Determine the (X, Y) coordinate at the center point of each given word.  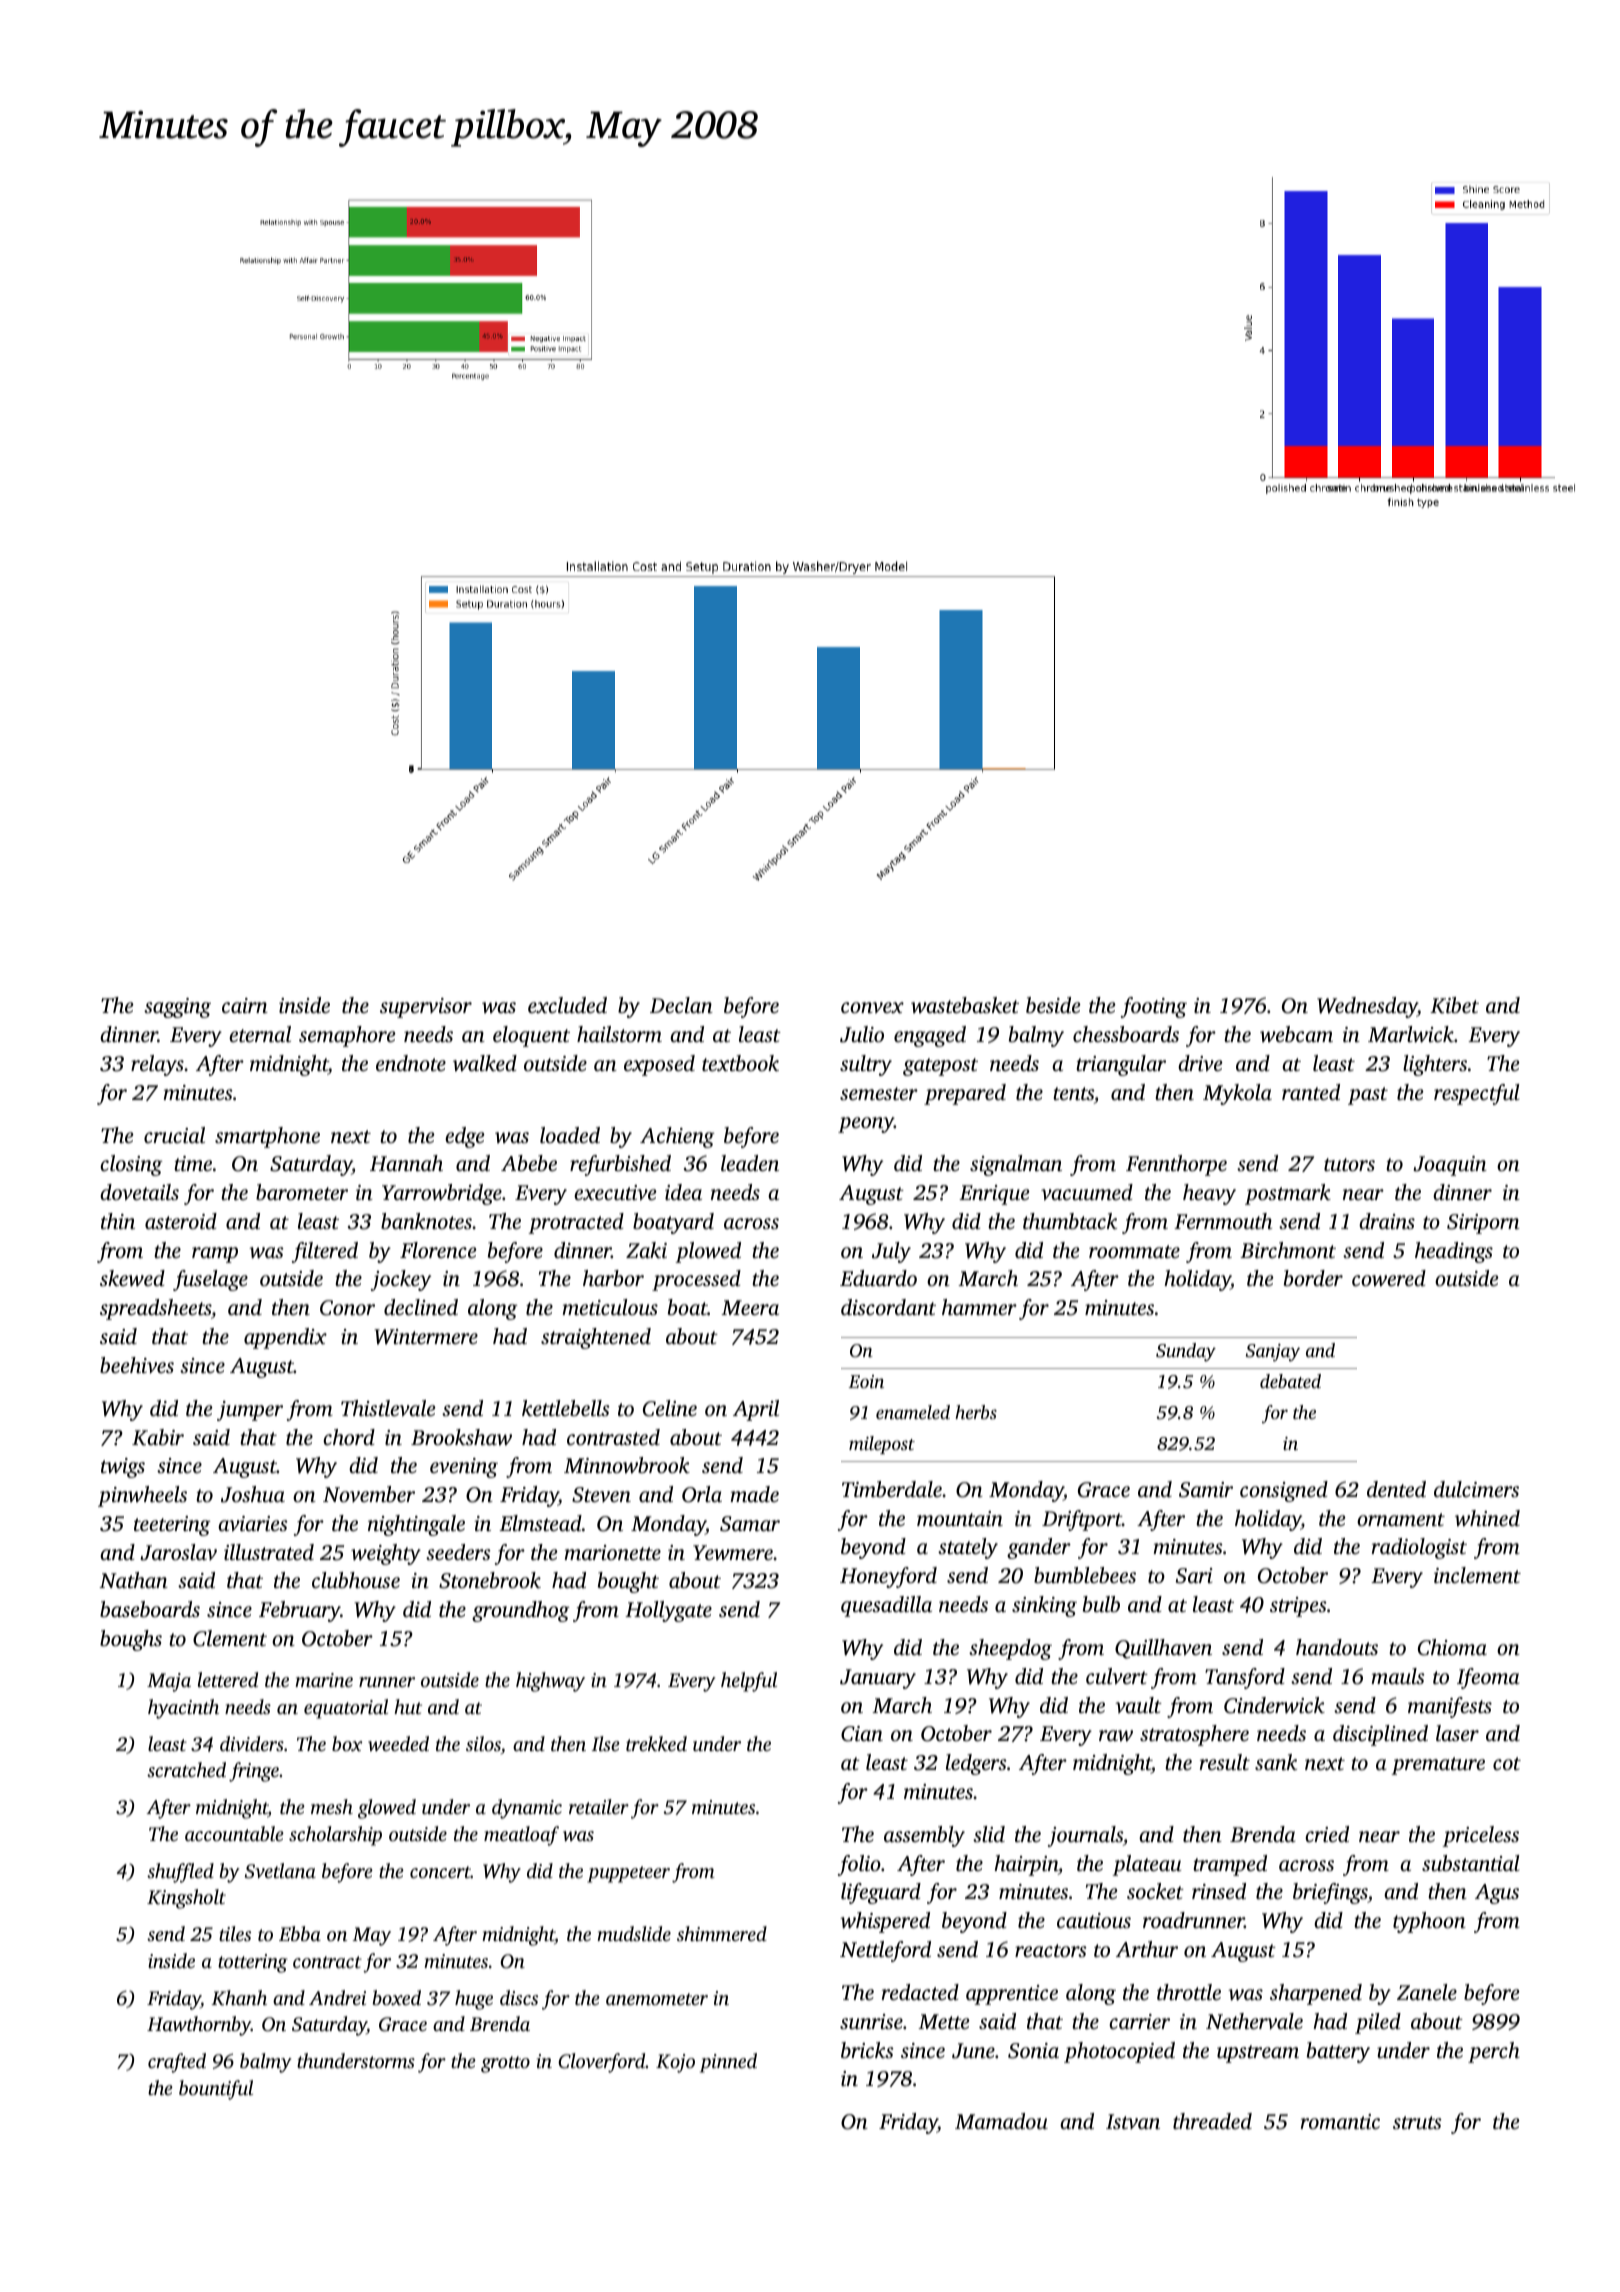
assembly (924, 1836)
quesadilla (886, 1606)
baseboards (150, 1609)
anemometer (657, 1999)
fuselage (210, 1280)
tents (1073, 1093)
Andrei (337, 1997)
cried (1327, 1834)
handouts (1337, 1647)
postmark (1288, 1194)
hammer (979, 1307)
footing (1154, 1007)
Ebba (300, 1933)
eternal (260, 1034)
